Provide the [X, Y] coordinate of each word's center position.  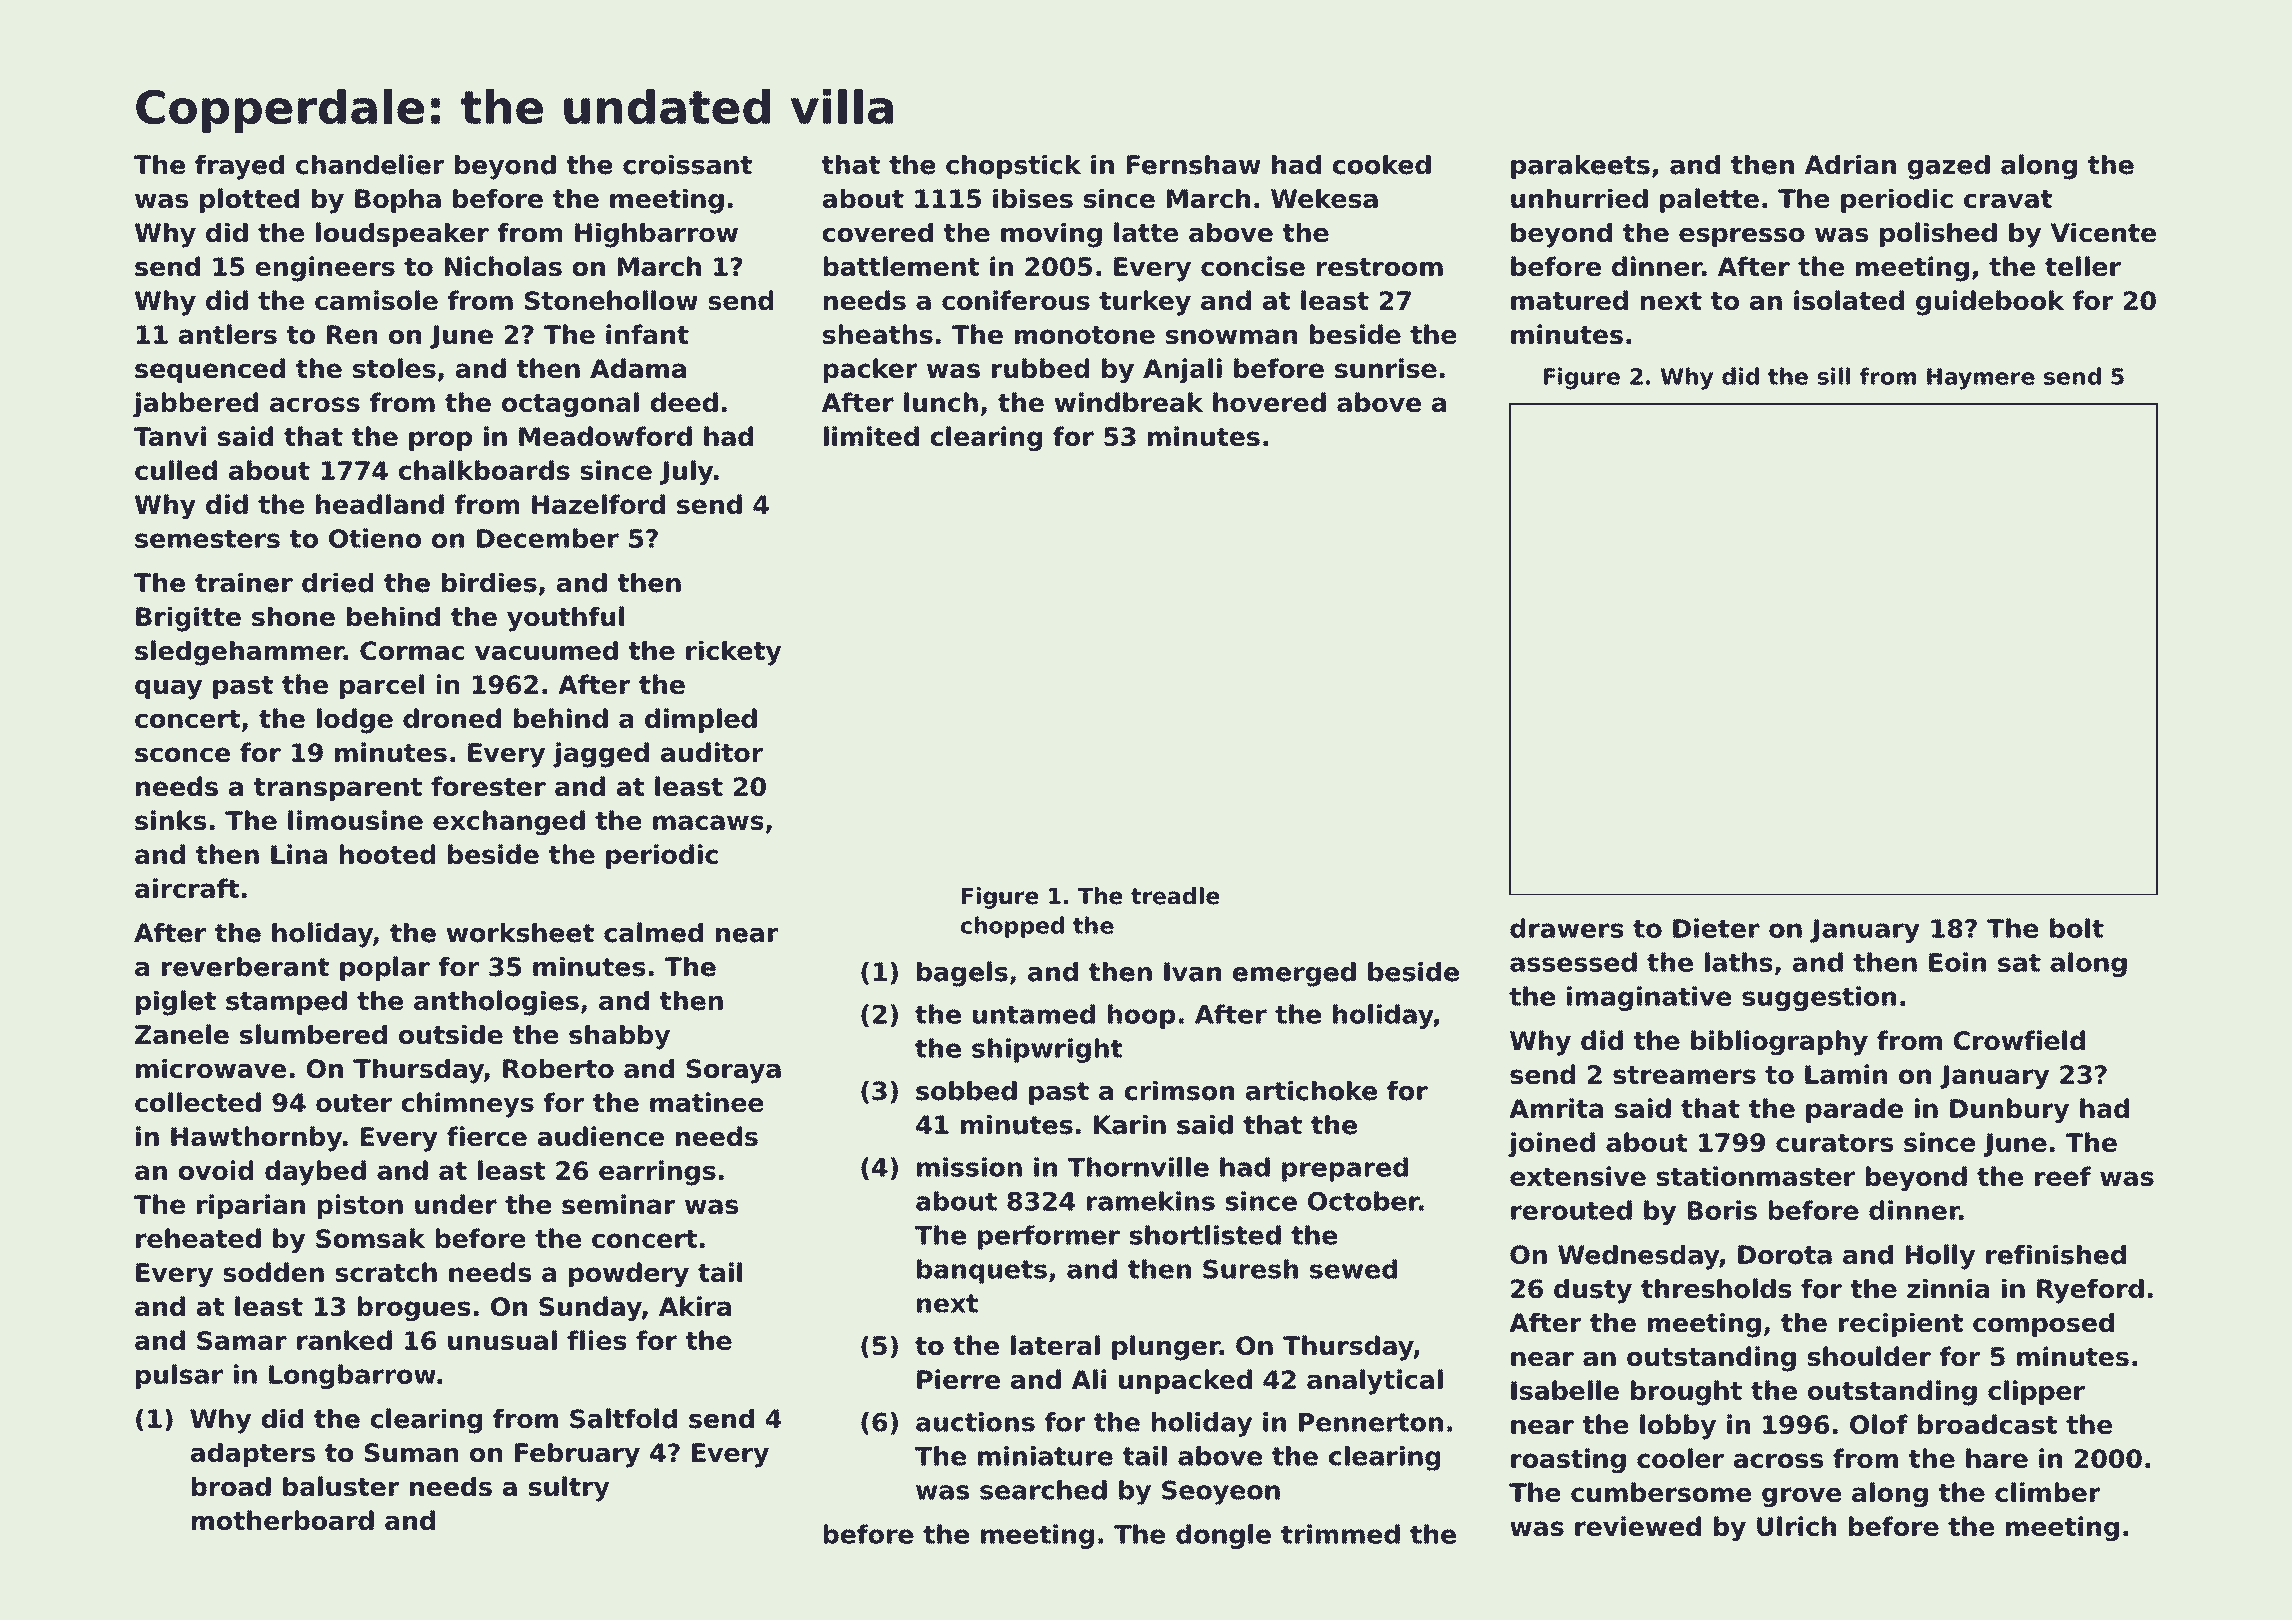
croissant [687, 165]
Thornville [1138, 1167]
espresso [1742, 237]
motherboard [283, 1520]
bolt [2077, 928]
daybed [315, 1173]
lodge [355, 721]
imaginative [1649, 998]
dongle [1223, 1536]
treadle [1175, 896]
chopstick [1013, 167]
